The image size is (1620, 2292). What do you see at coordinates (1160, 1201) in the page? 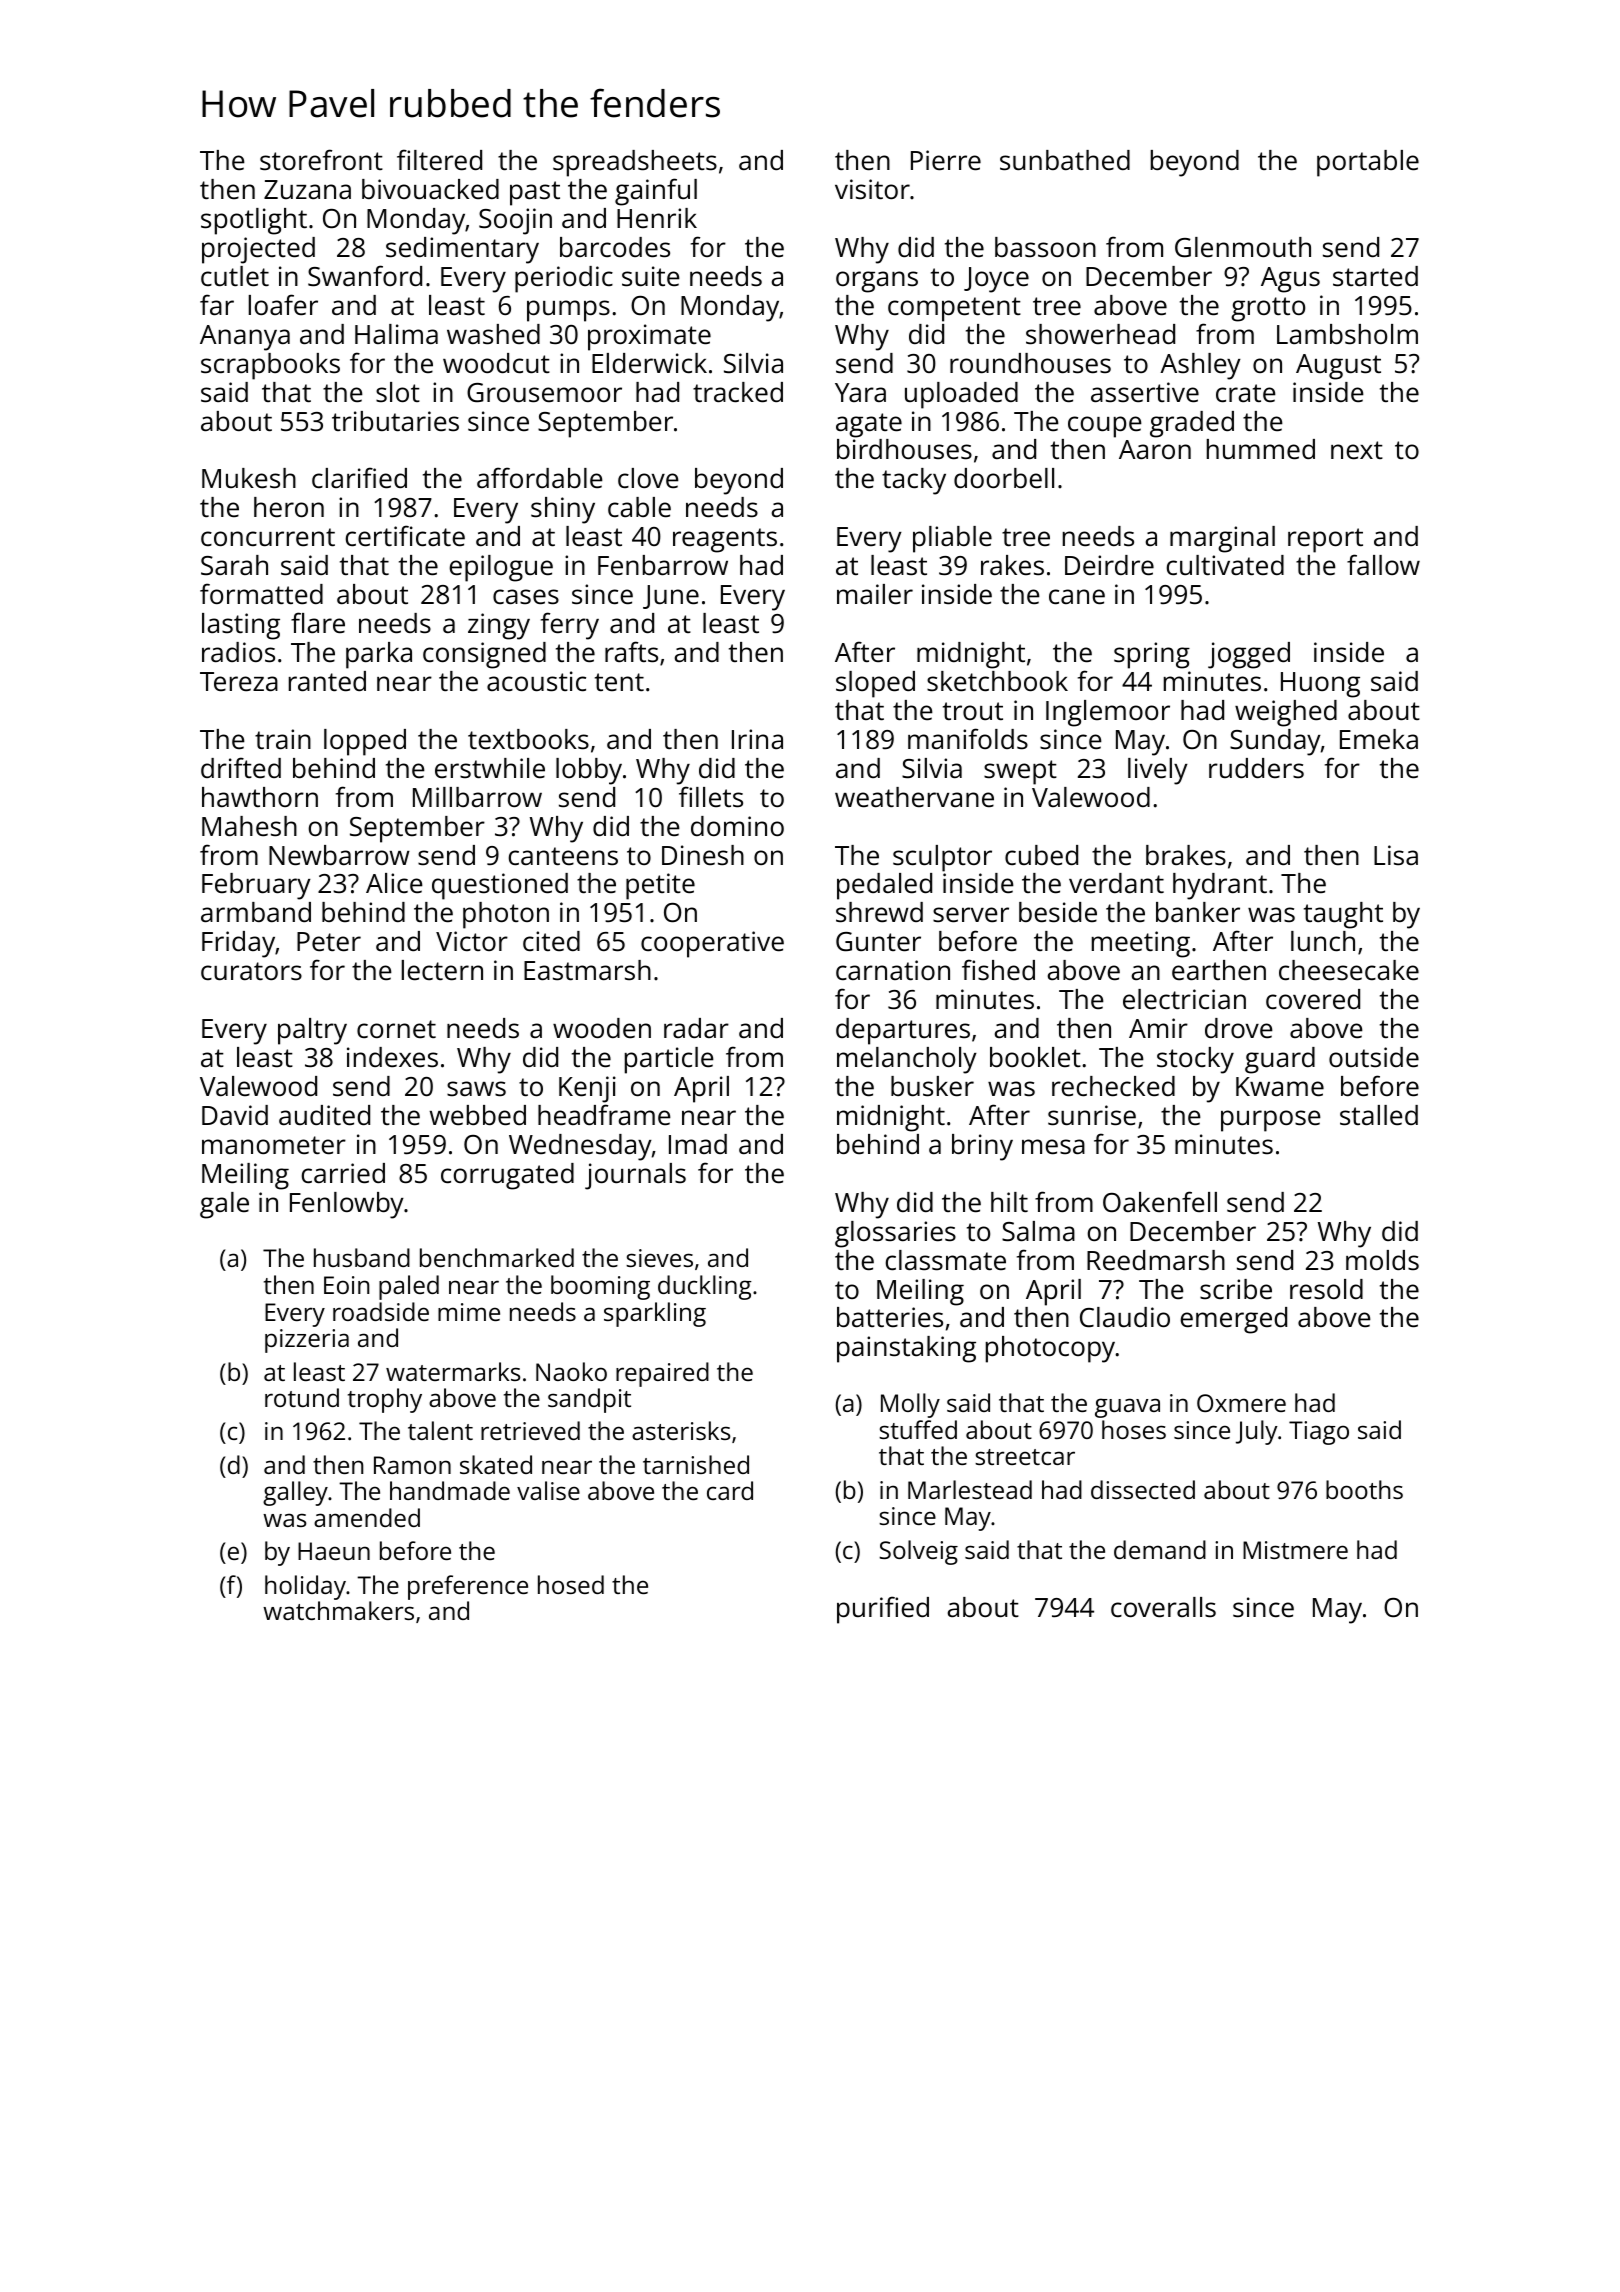
I see `Oakenfell` at bounding box center [1160, 1201].
